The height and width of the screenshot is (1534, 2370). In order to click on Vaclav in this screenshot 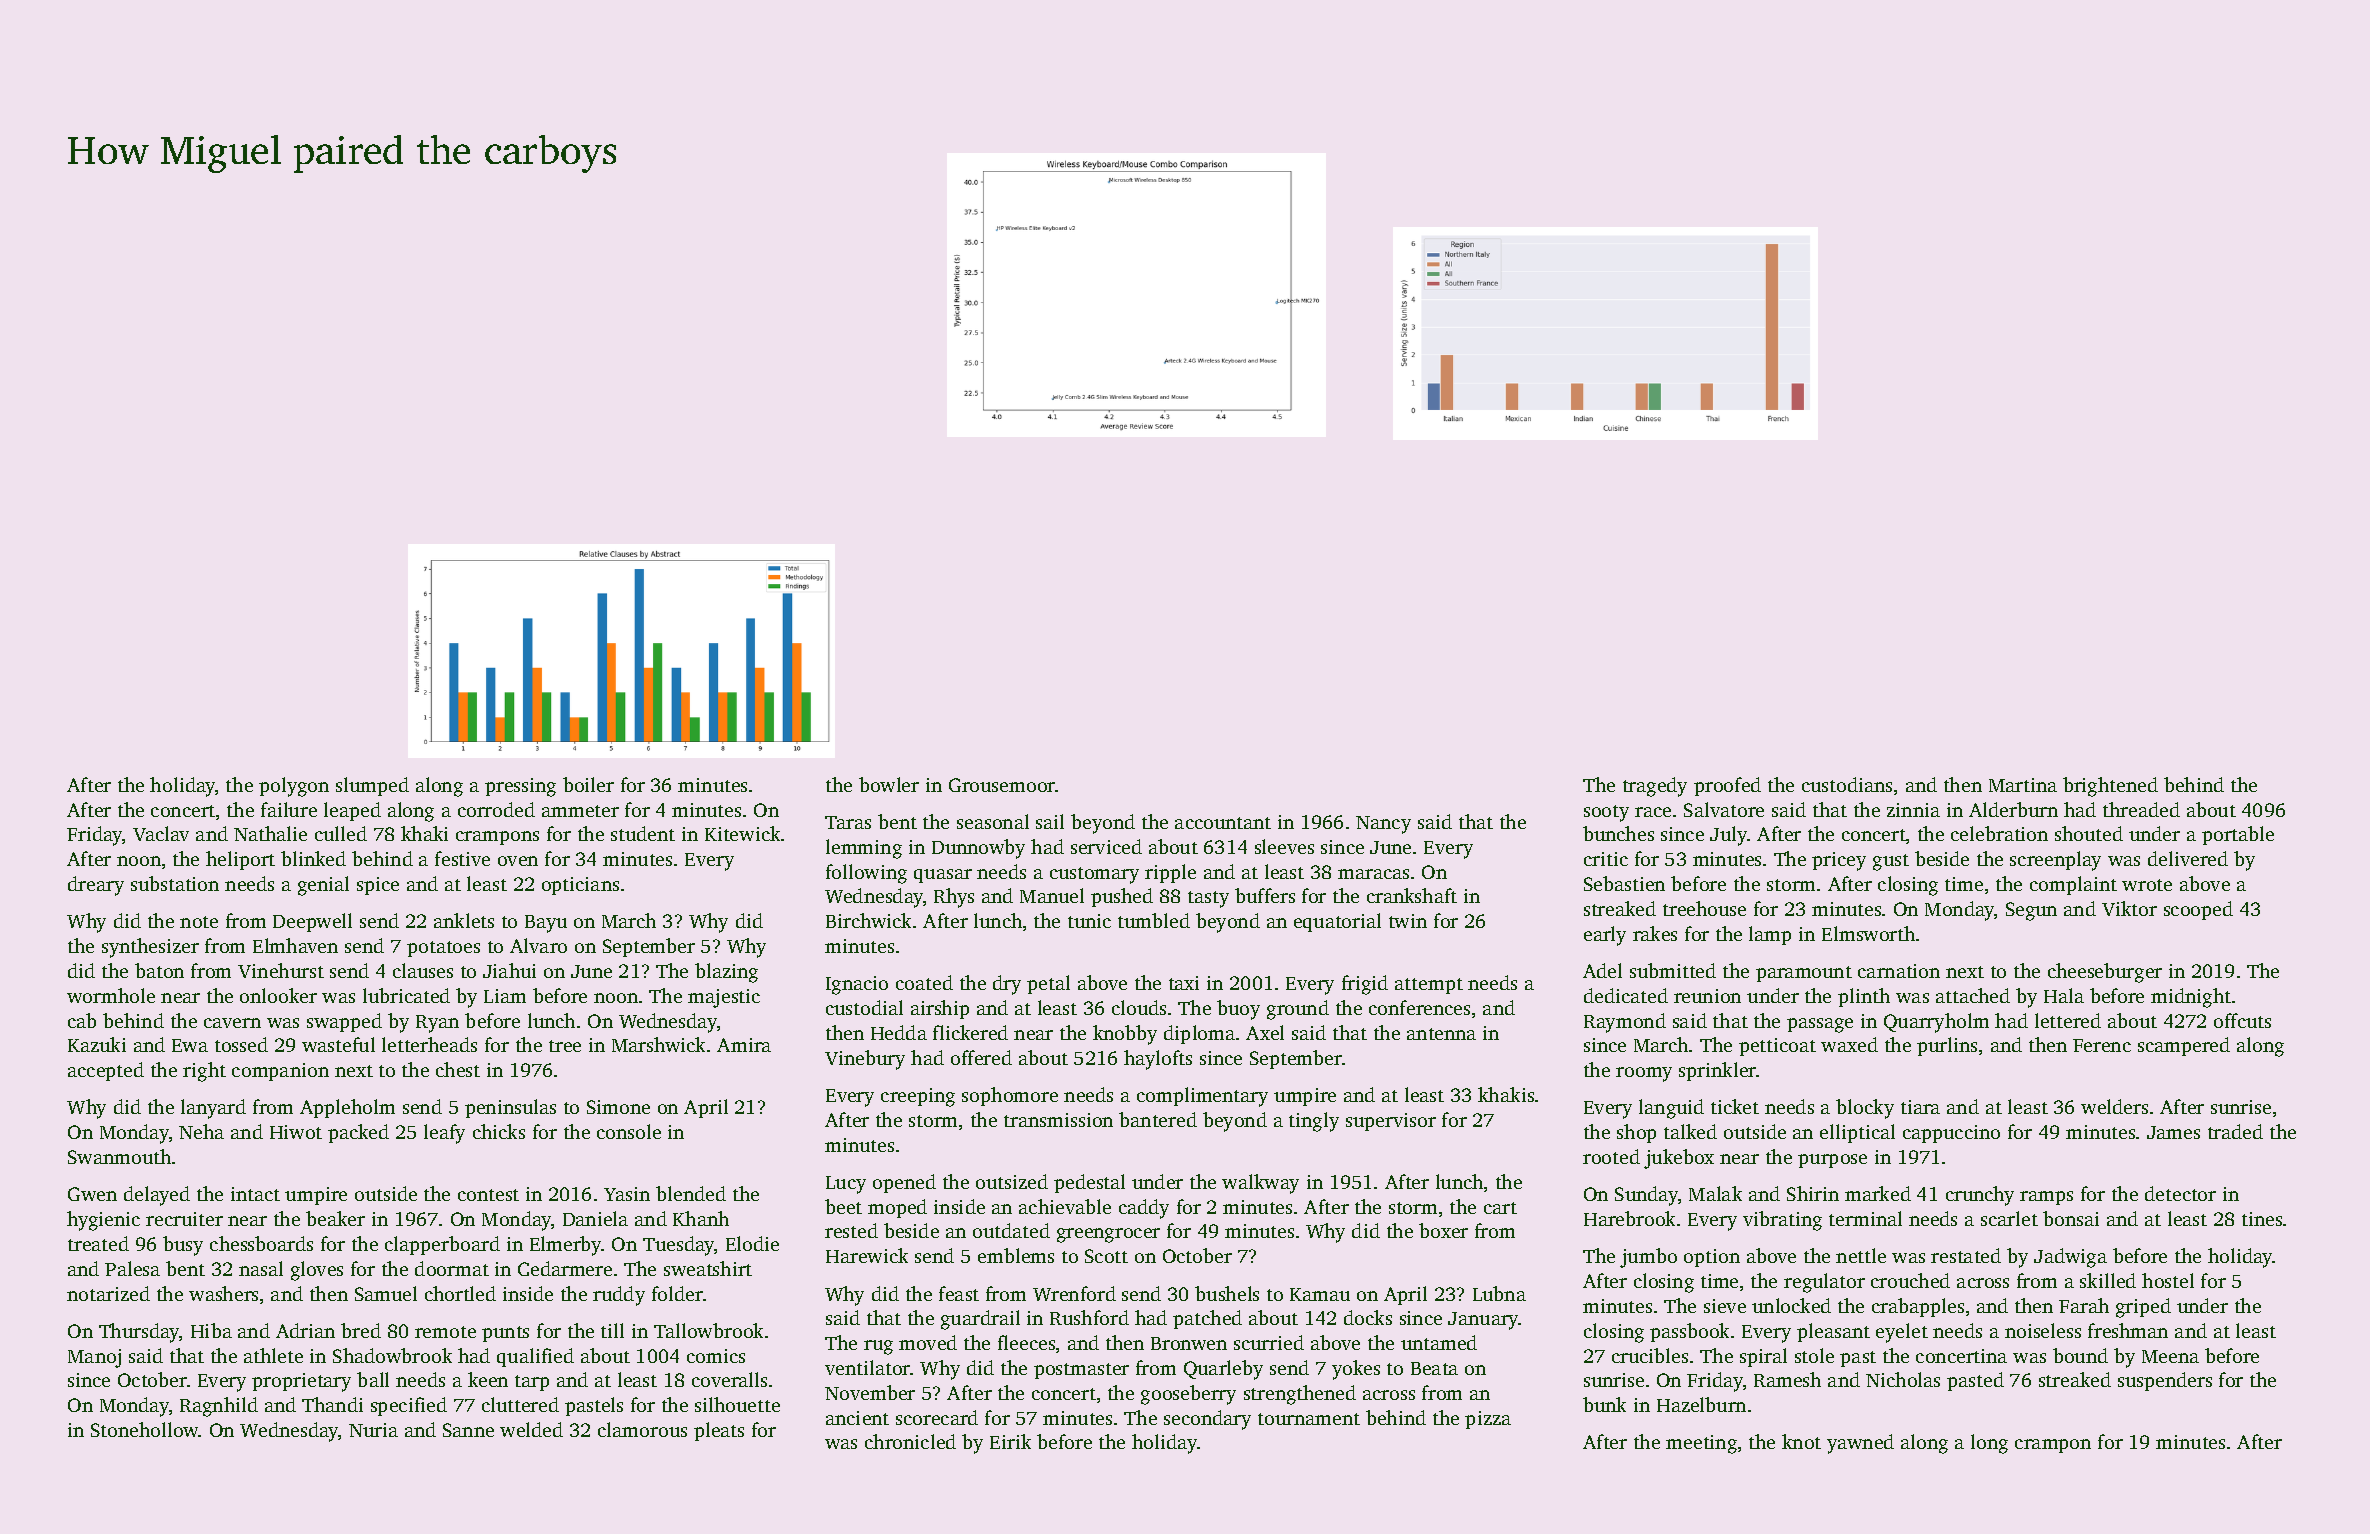, I will do `click(161, 833)`.
